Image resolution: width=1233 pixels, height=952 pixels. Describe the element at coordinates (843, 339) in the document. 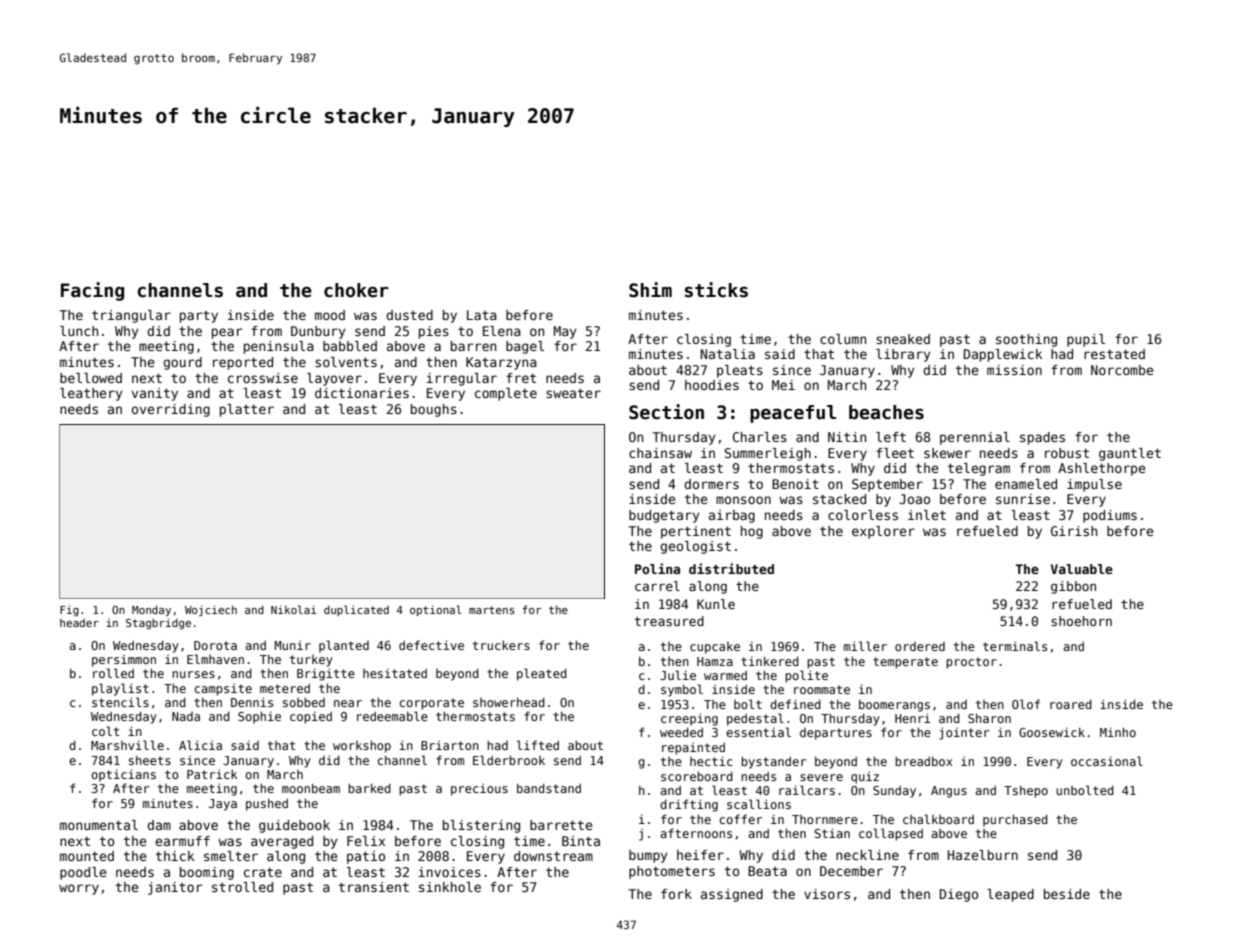

I see `column` at that location.
